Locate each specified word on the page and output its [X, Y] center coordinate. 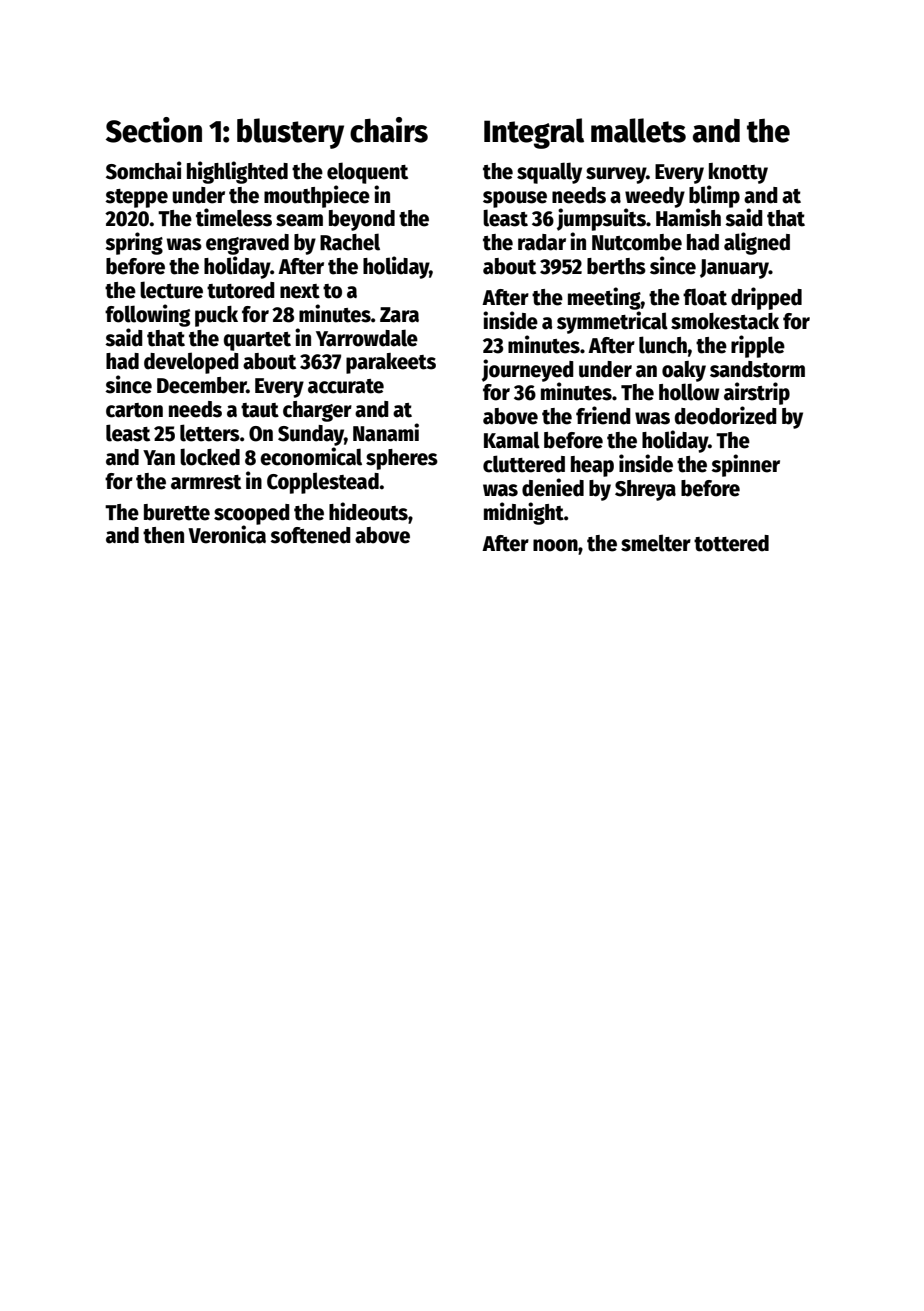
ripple [758, 346]
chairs [389, 130]
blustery [290, 133]
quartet [257, 341]
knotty [738, 173]
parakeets [391, 363]
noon [555, 545]
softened [310, 535]
